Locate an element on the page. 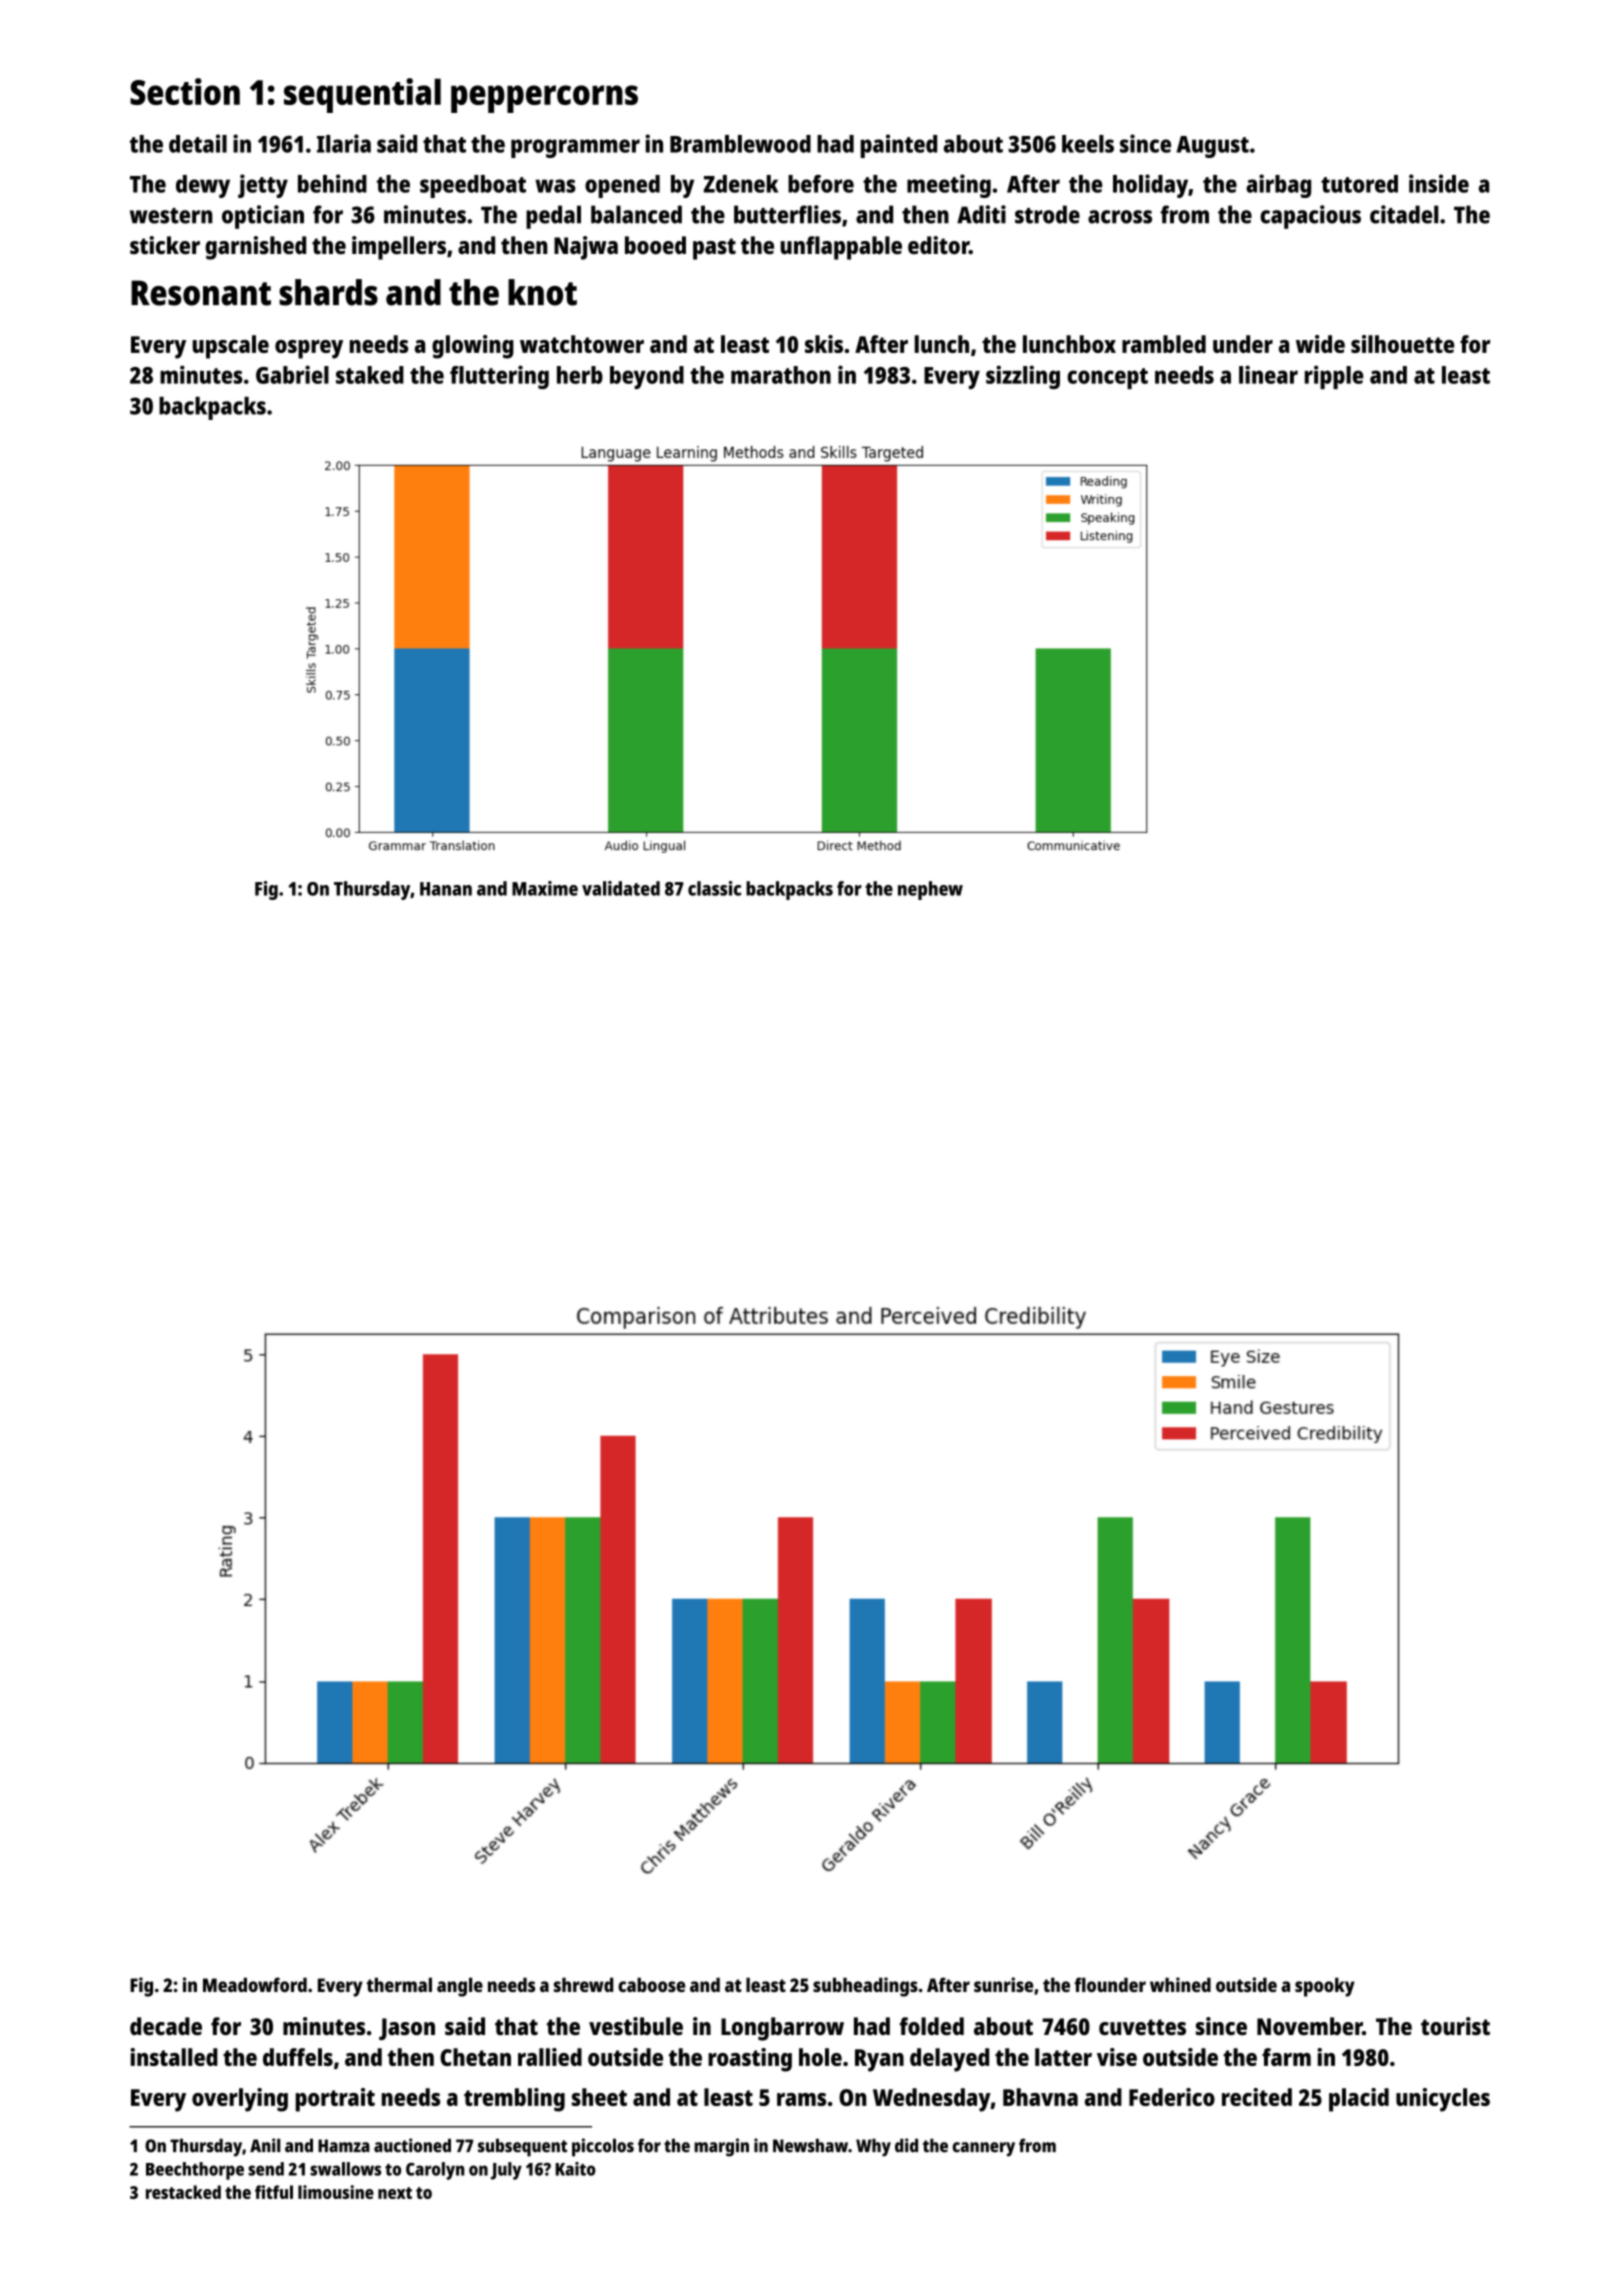 The width and height of the image is (1620, 2292). upscale is located at coordinates (230, 347).
